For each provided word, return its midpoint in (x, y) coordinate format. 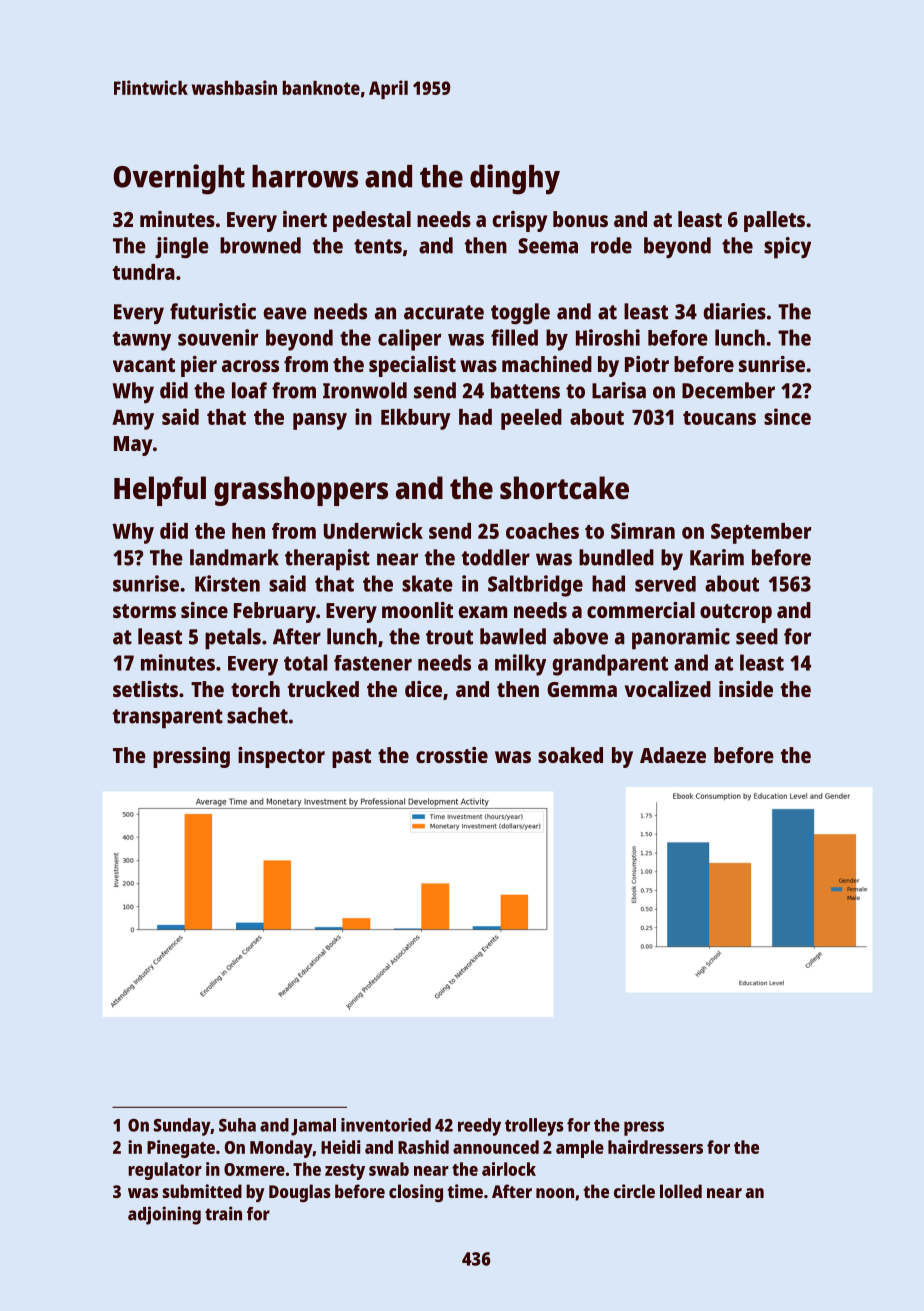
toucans (719, 418)
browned (260, 245)
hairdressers (655, 1147)
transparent (168, 719)
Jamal (313, 1127)
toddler (496, 557)
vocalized (668, 689)
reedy (479, 1127)
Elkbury (416, 419)
